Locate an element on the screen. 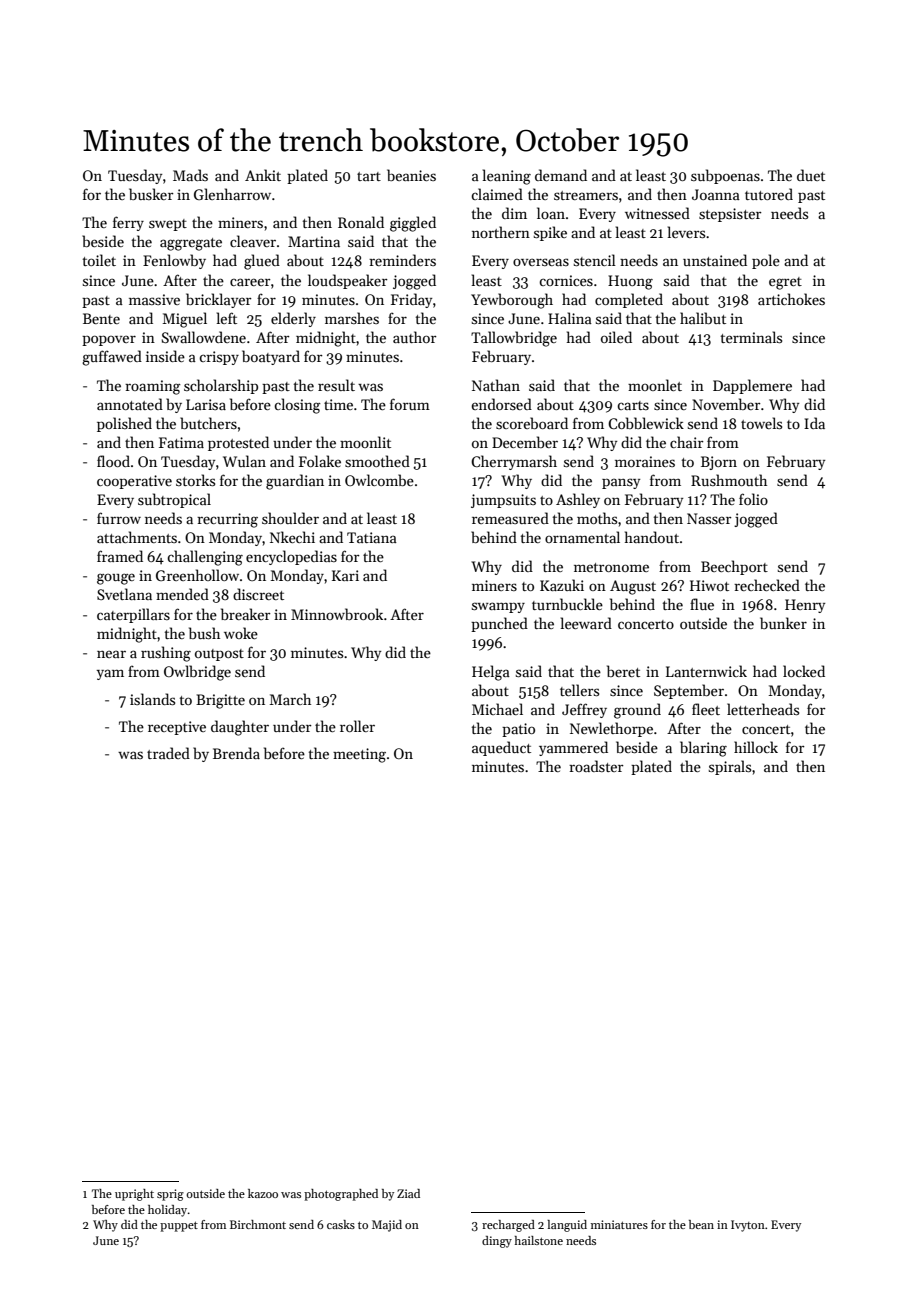 Image resolution: width=908 pixels, height=1316 pixels. sprig is located at coordinates (170, 1195).
